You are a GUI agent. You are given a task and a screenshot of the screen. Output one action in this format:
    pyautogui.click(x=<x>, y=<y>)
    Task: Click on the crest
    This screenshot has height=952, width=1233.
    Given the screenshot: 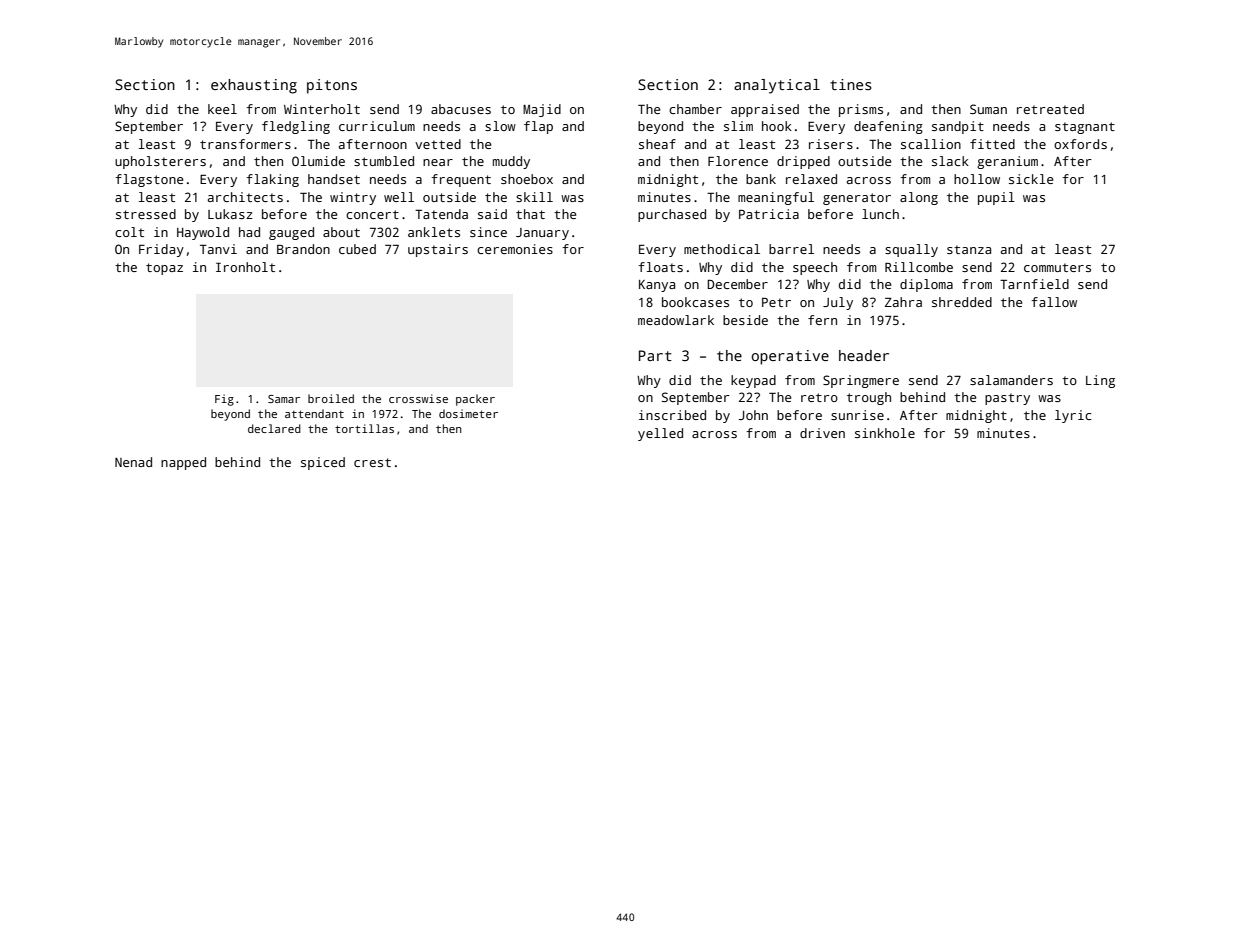 What is the action you would take?
    pyautogui.click(x=372, y=462)
